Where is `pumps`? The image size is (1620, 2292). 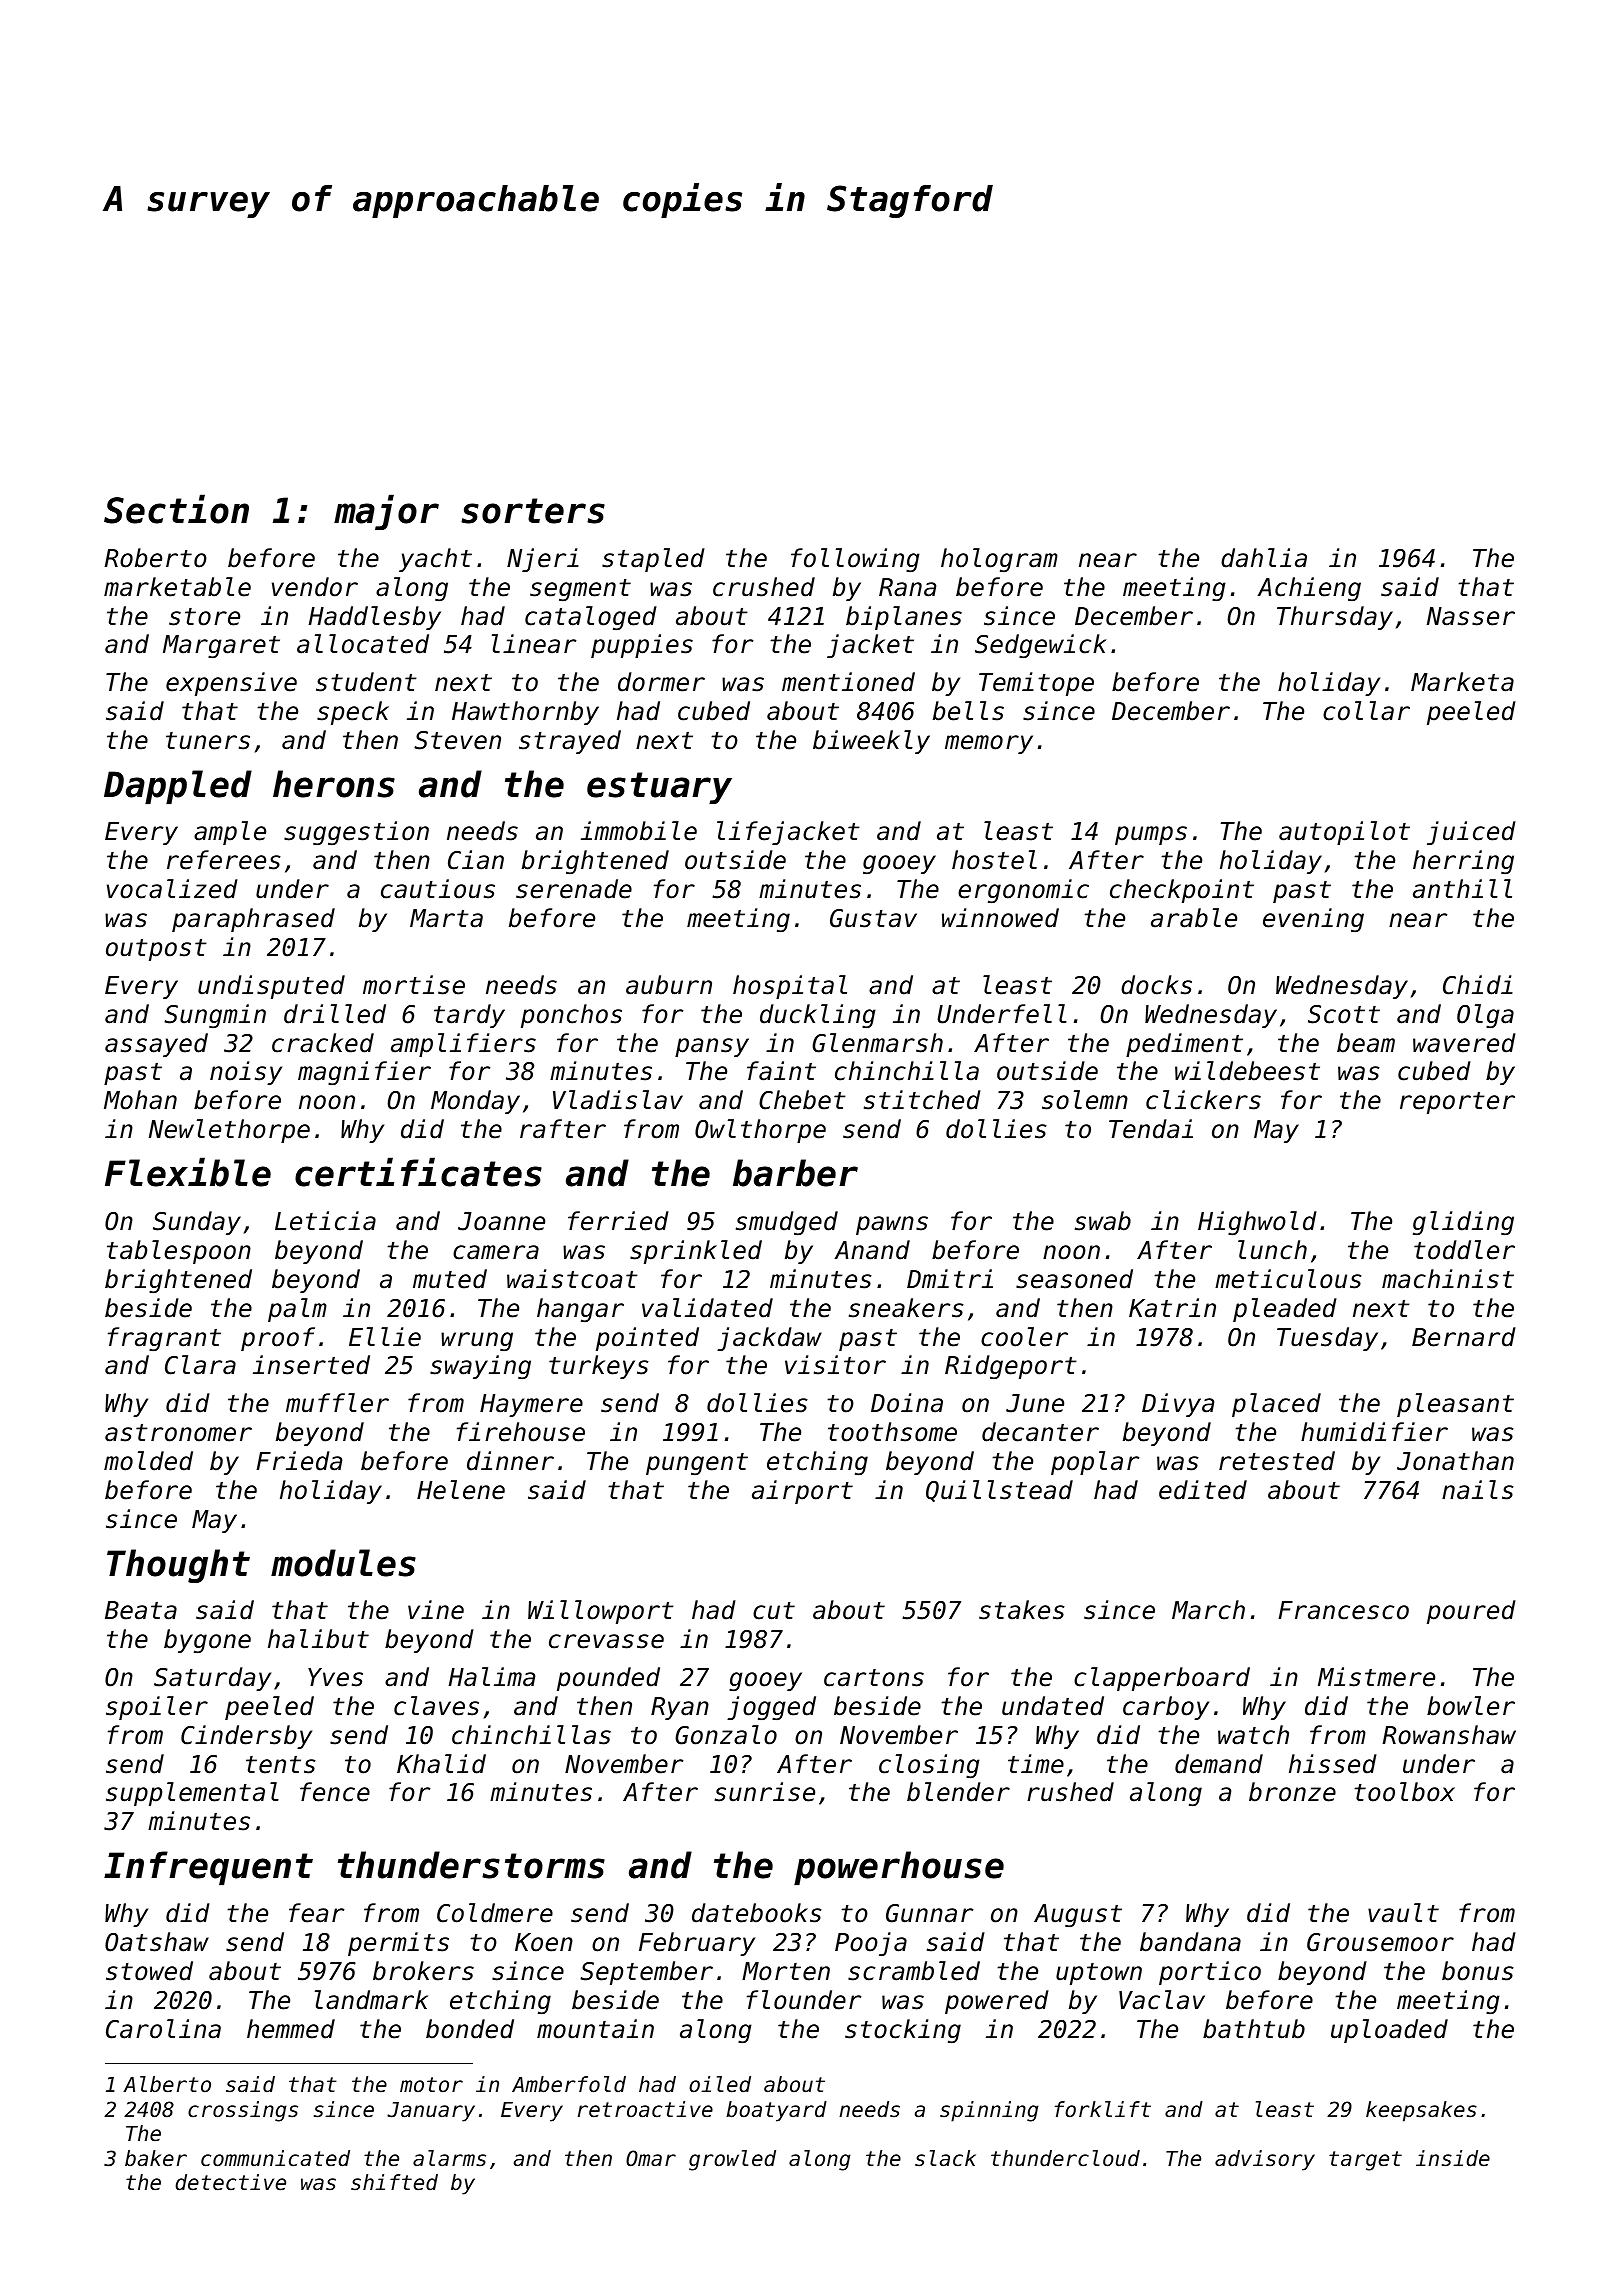
pumps is located at coordinates (1151, 835).
